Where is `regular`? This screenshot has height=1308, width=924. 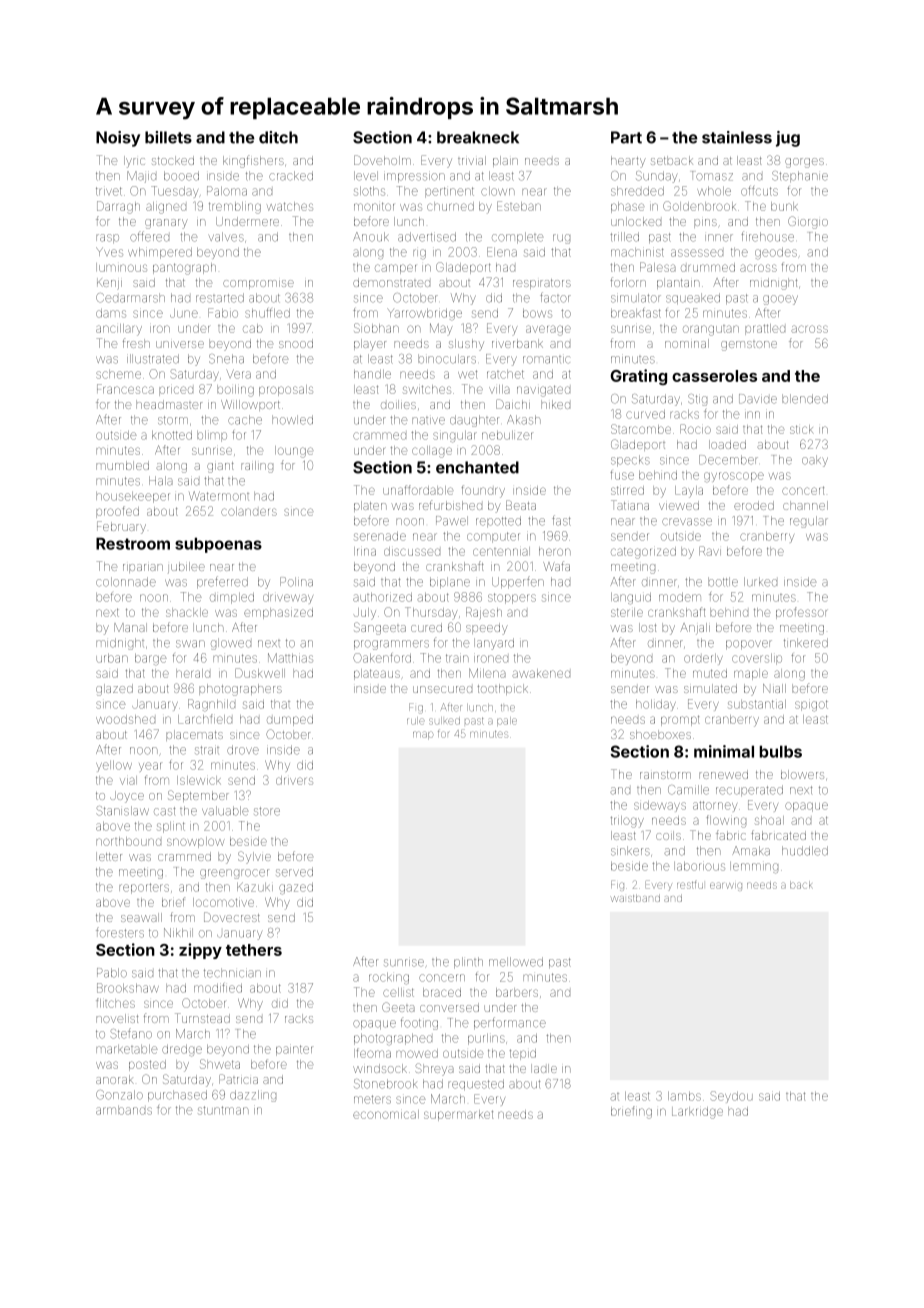
regular is located at coordinates (809, 522).
